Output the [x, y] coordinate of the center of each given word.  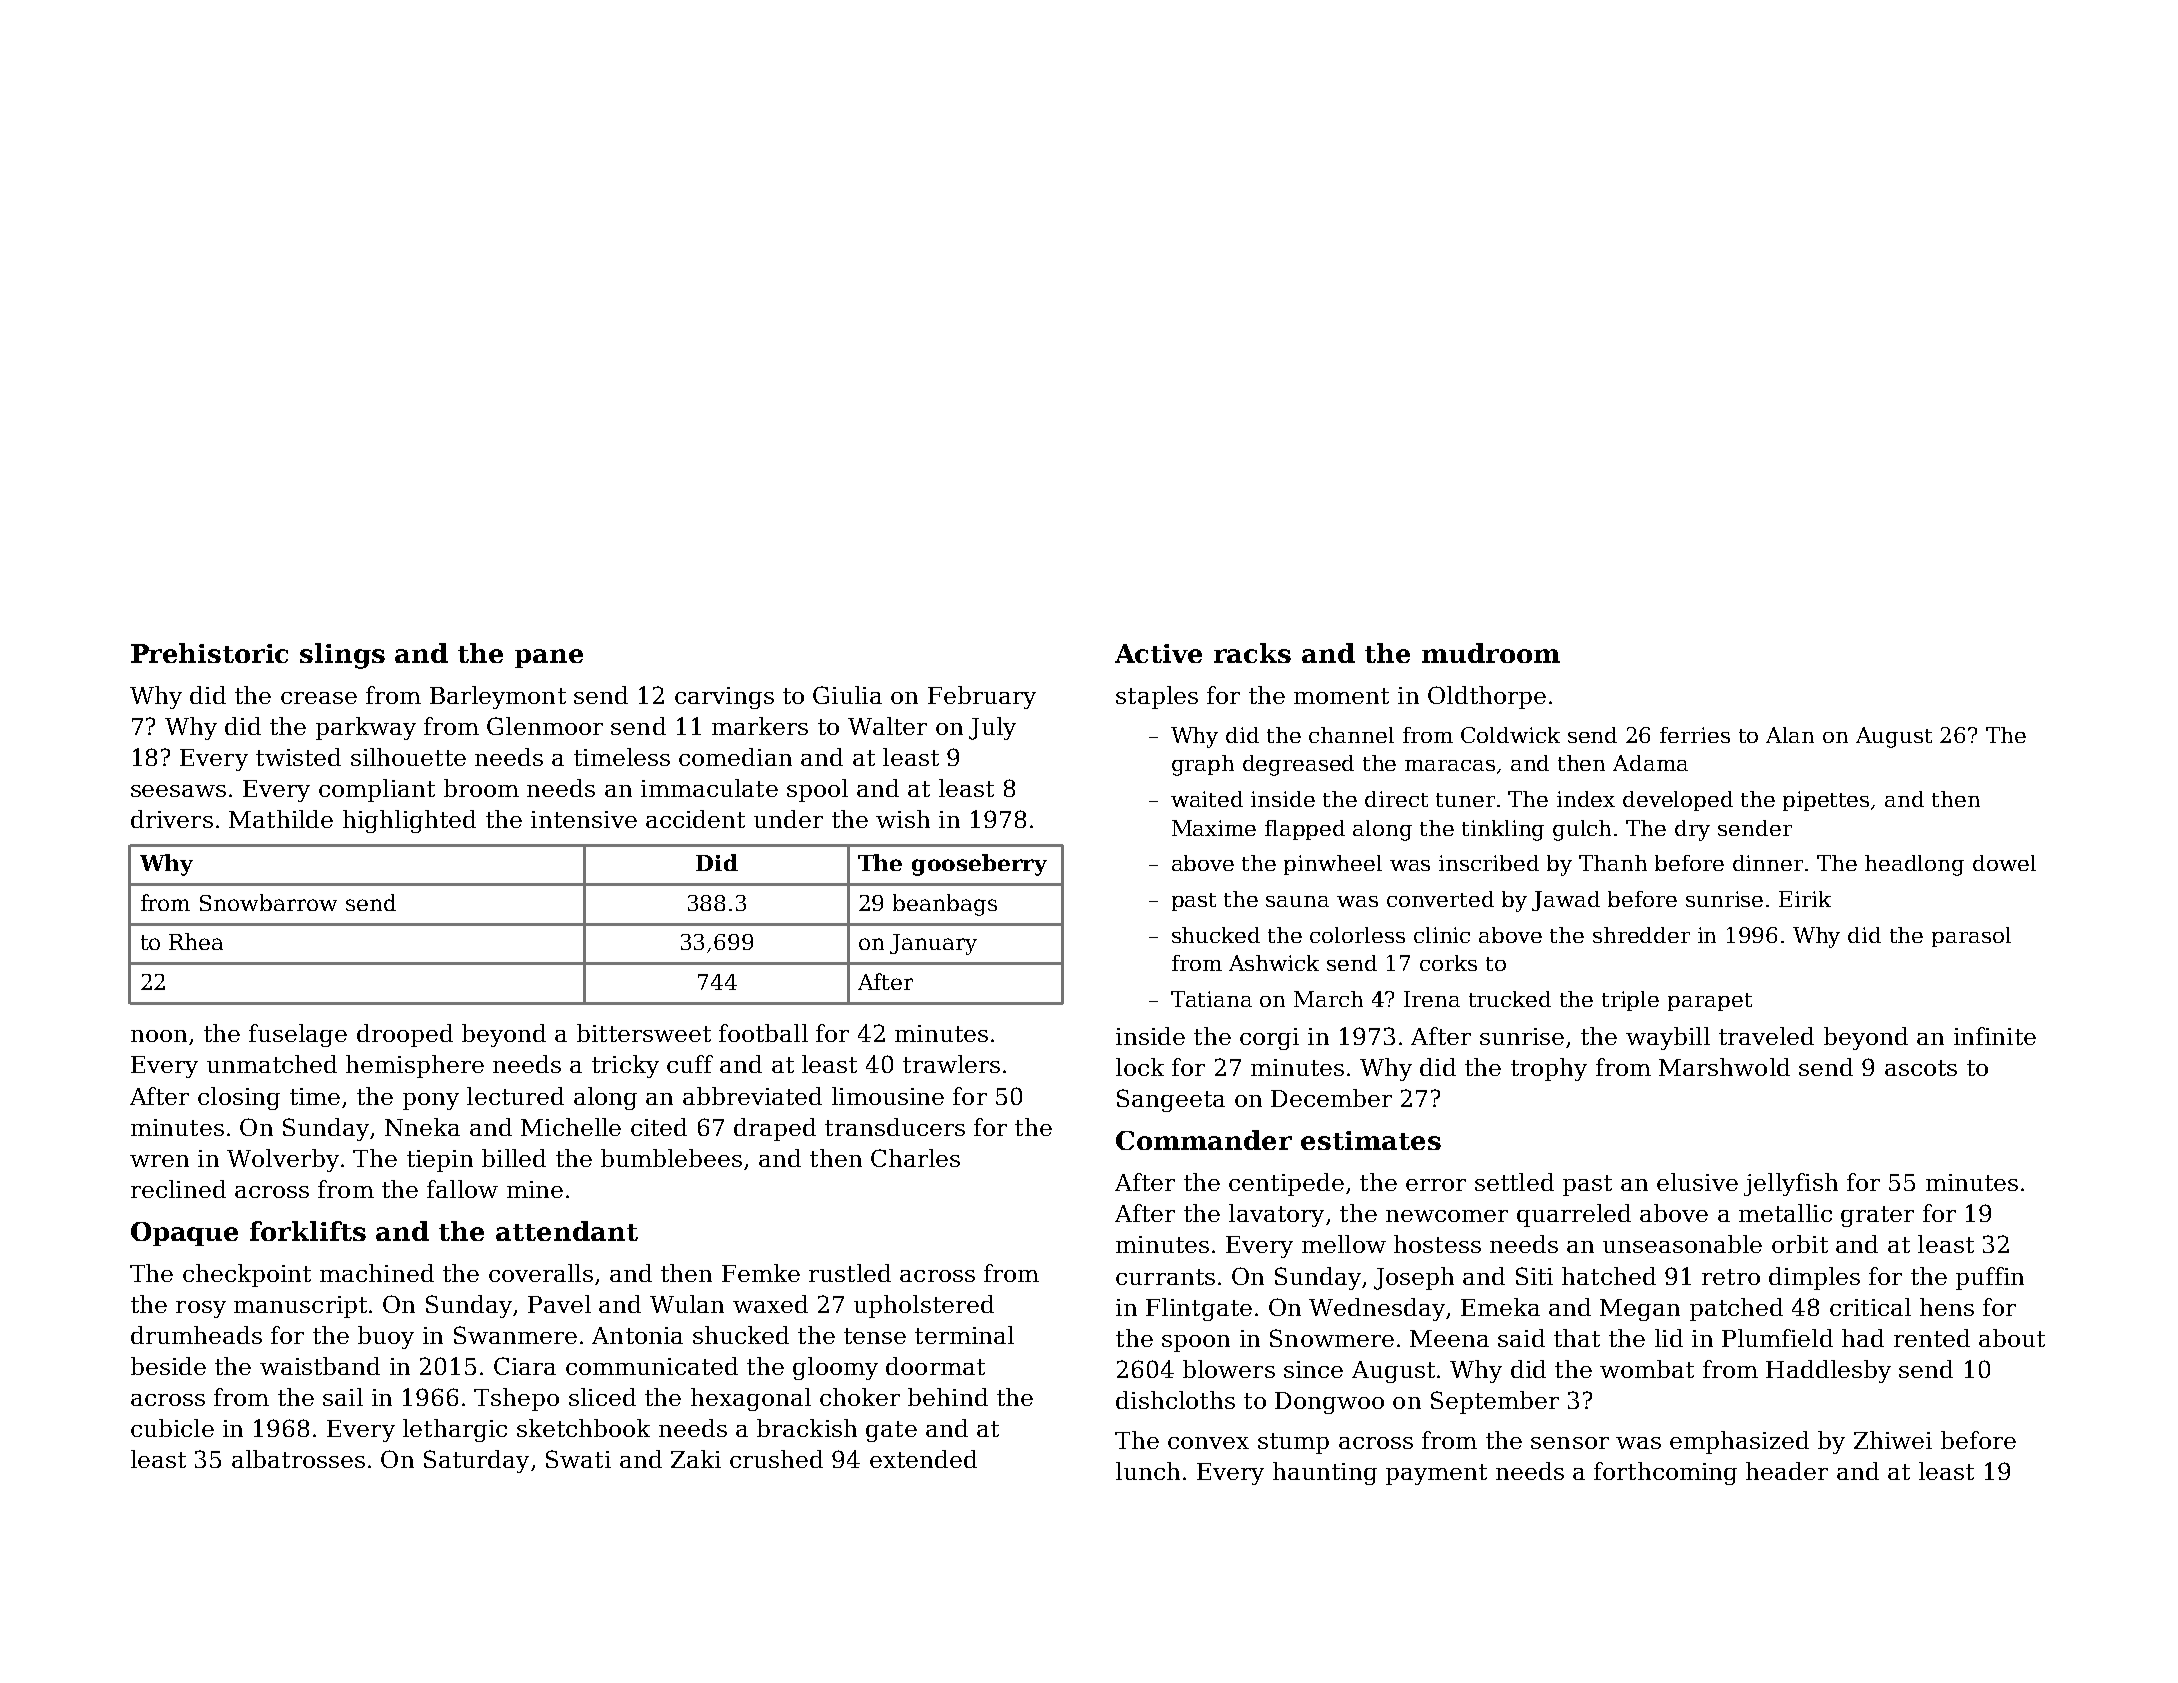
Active [1158, 653]
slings [342, 656]
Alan [1790, 735]
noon [159, 1036]
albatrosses [298, 1459]
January [933, 944]
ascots [1921, 1068]
